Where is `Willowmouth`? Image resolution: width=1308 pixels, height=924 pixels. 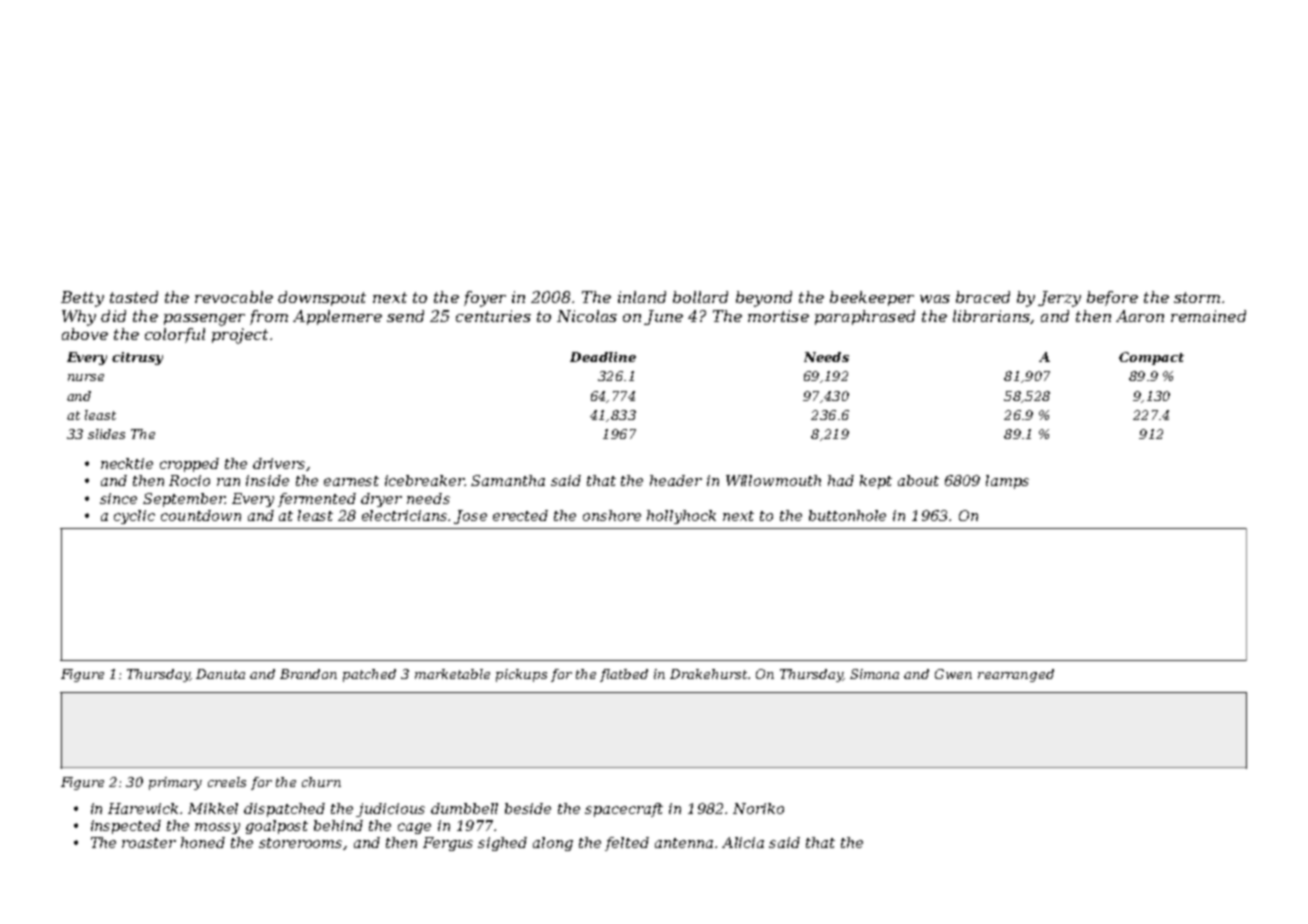 Willowmouth is located at coordinates (773, 480).
